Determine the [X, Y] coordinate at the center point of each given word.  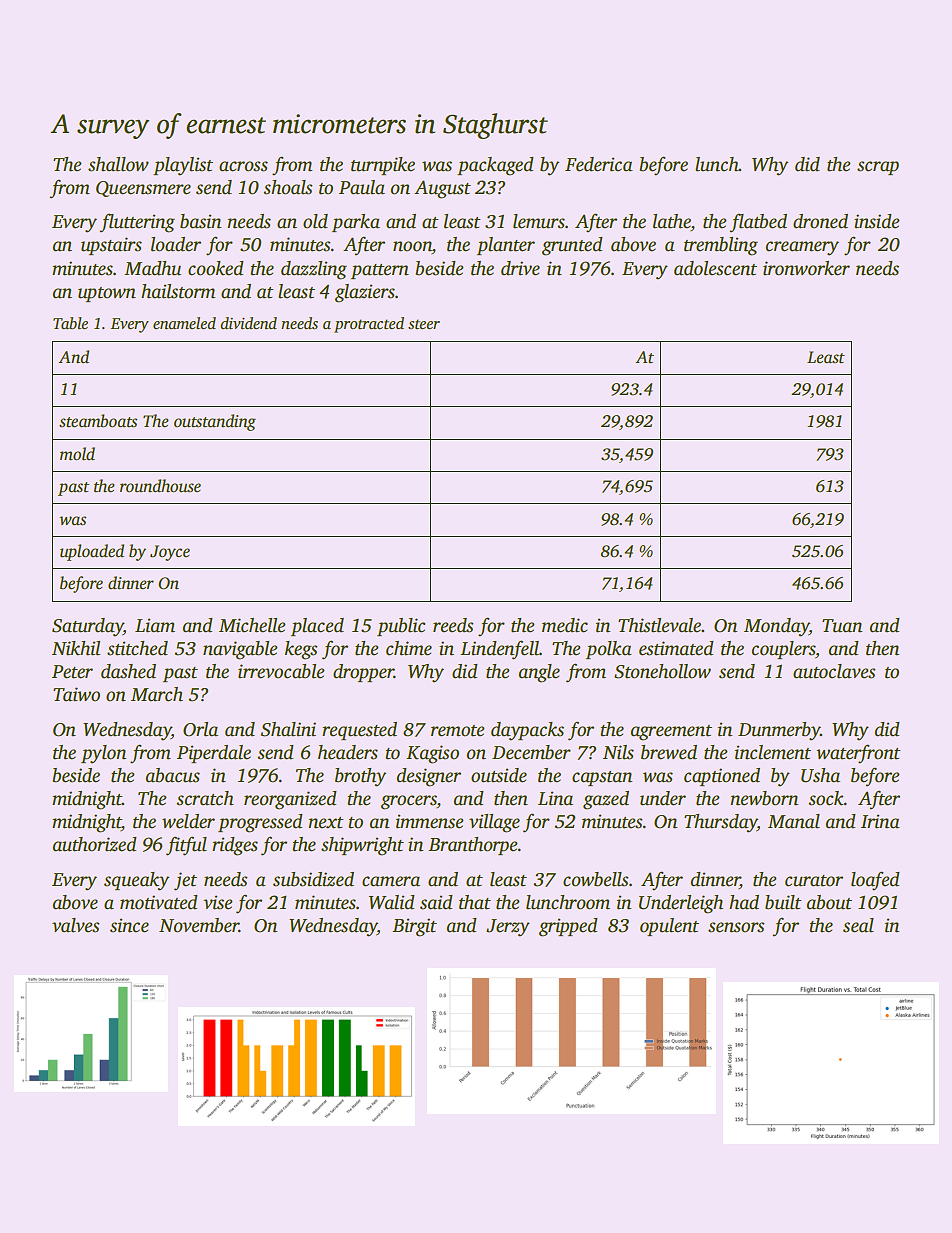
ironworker [806, 268]
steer [424, 324]
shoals [287, 187]
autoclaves [834, 671]
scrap [878, 168]
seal [858, 925]
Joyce [170, 553]
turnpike [383, 166]
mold [77, 454]
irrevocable [281, 671]
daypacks [527, 731]
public [401, 627]
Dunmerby [779, 731]
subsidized [313, 879]
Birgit [414, 927]
